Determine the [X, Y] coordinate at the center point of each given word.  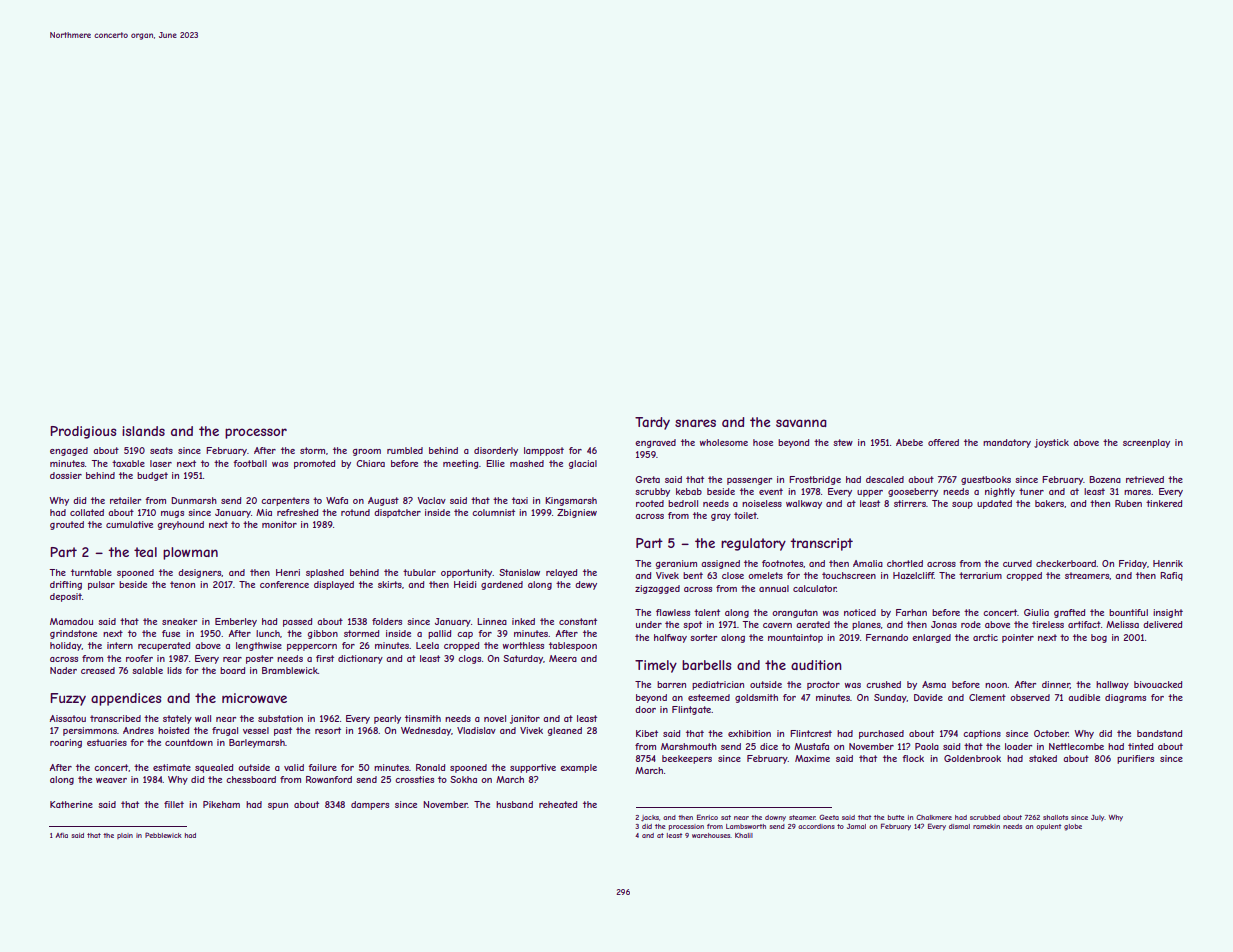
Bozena [1105, 479]
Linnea [492, 621]
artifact [1084, 624]
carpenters [285, 501]
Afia [62, 835]
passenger [749, 481]
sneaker [179, 621]
